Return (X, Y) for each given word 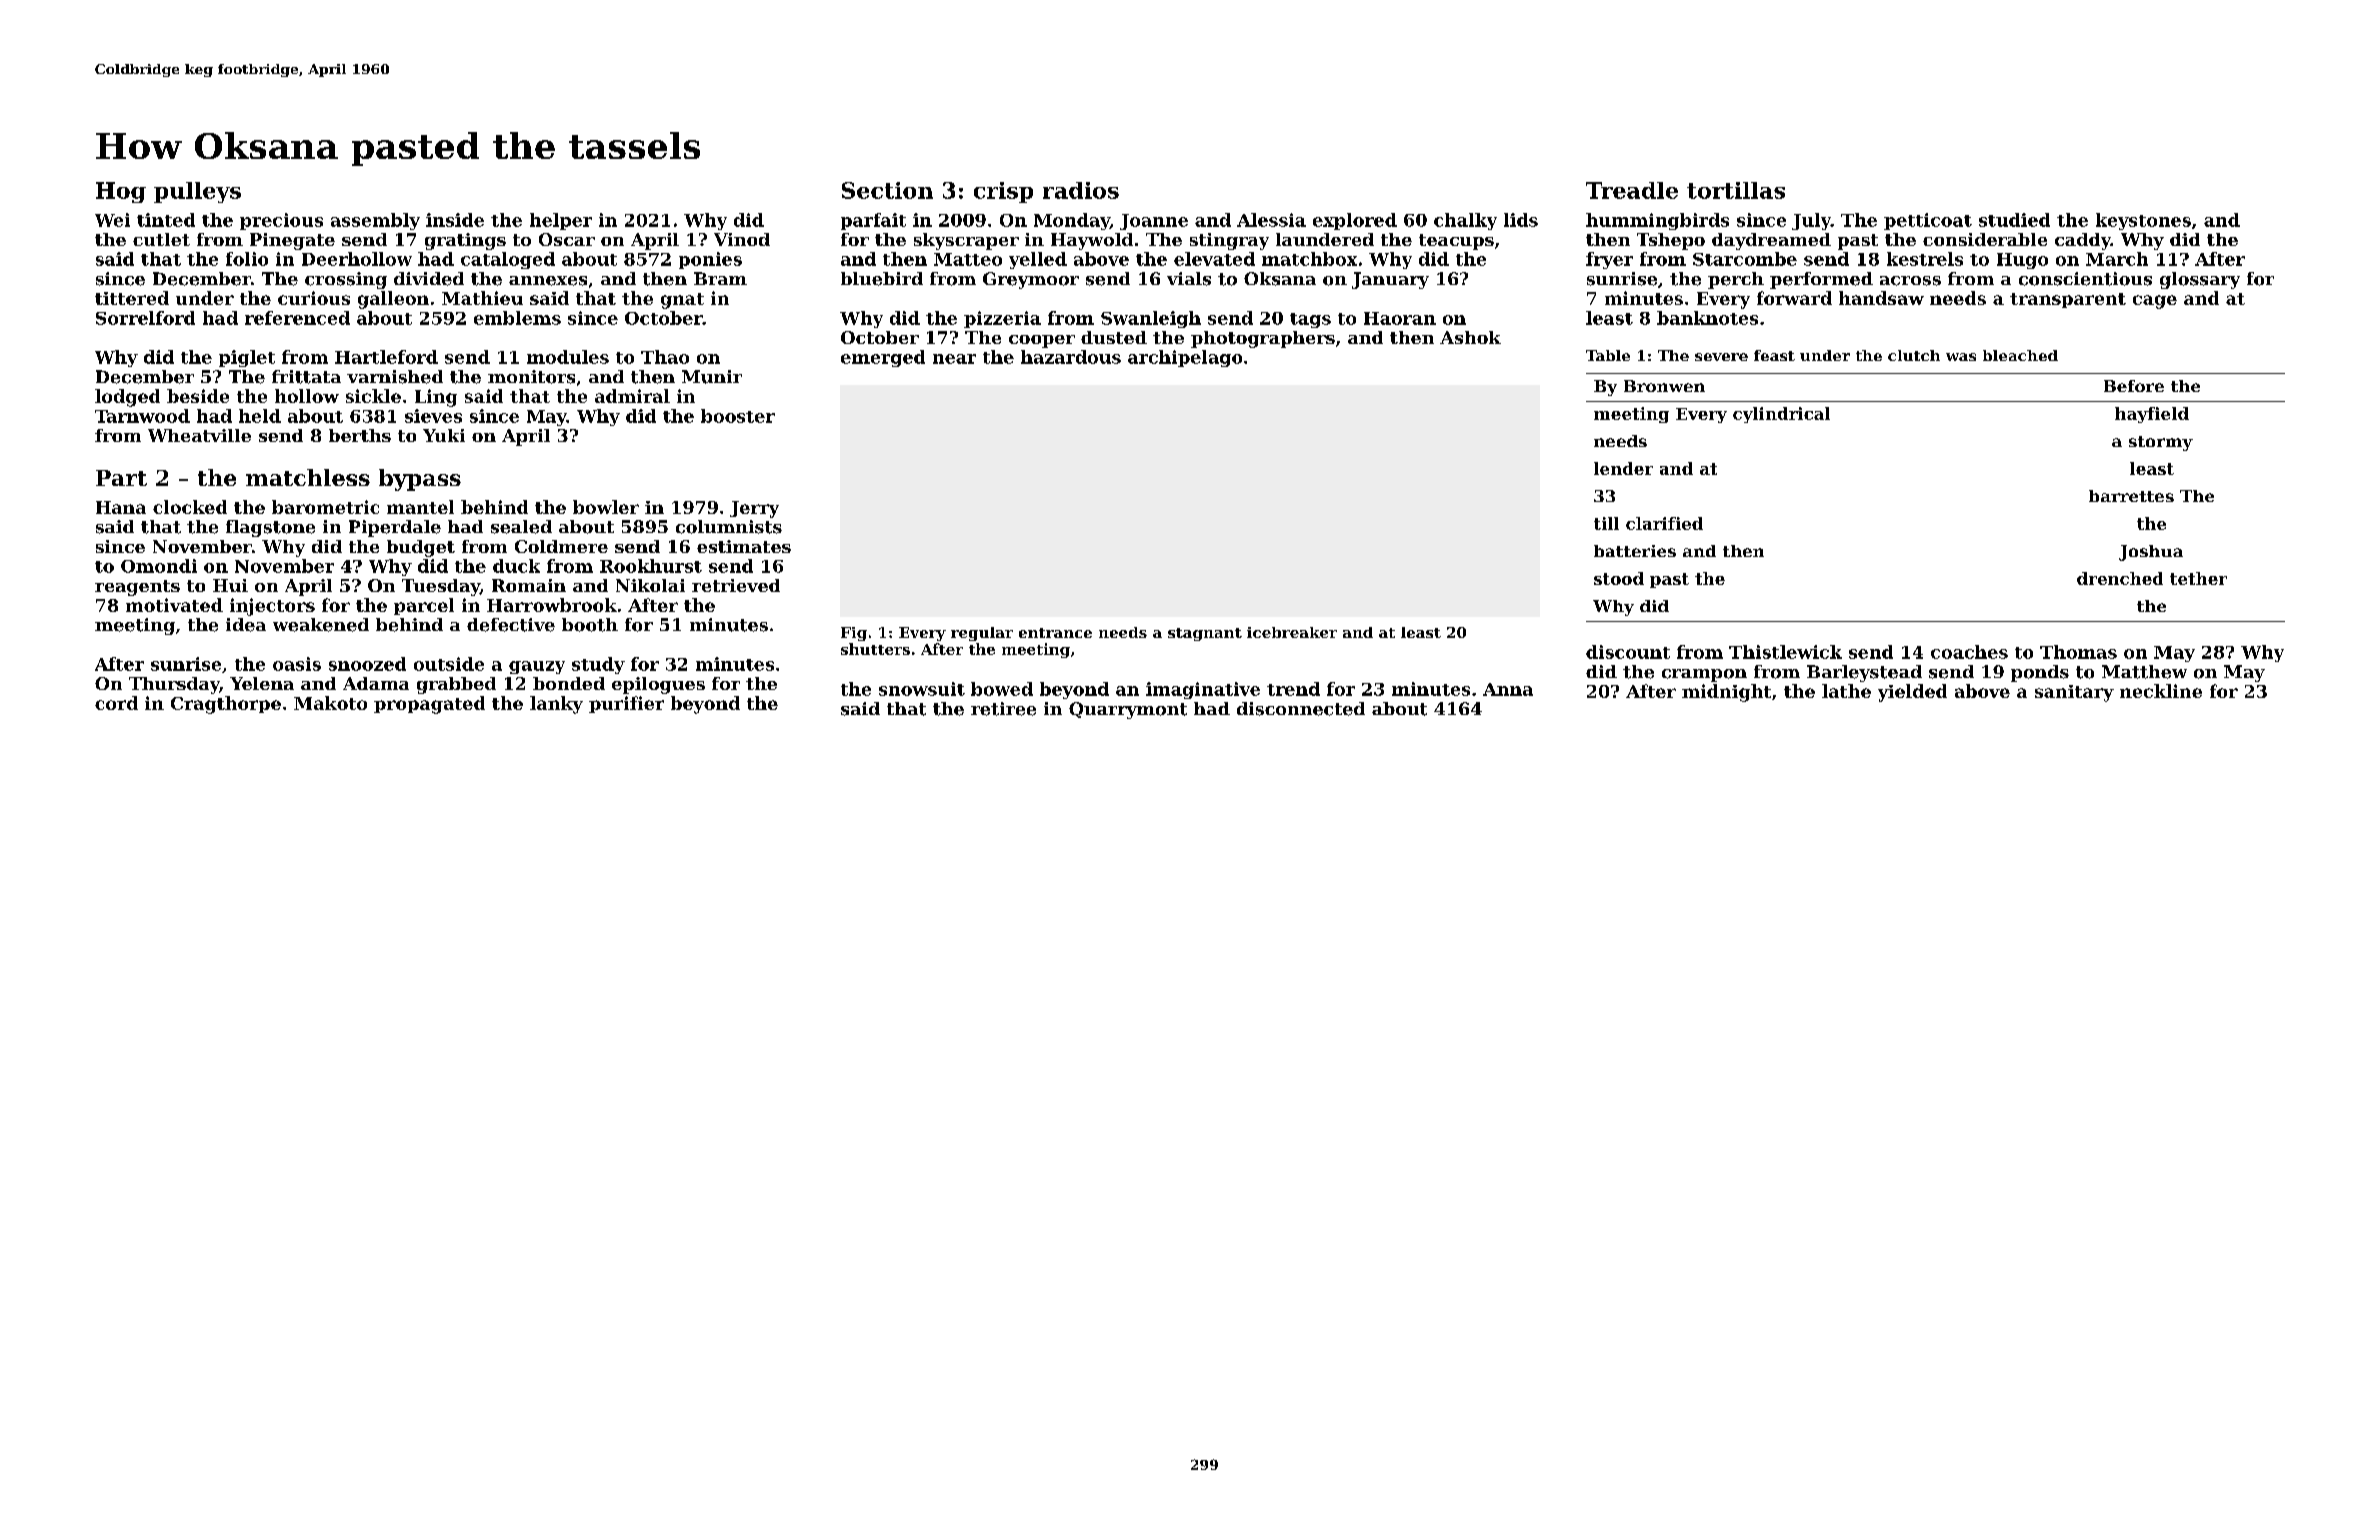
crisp (1003, 192)
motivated (174, 605)
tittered (132, 298)
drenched (2120, 578)
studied (2014, 220)
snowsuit (922, 689)
